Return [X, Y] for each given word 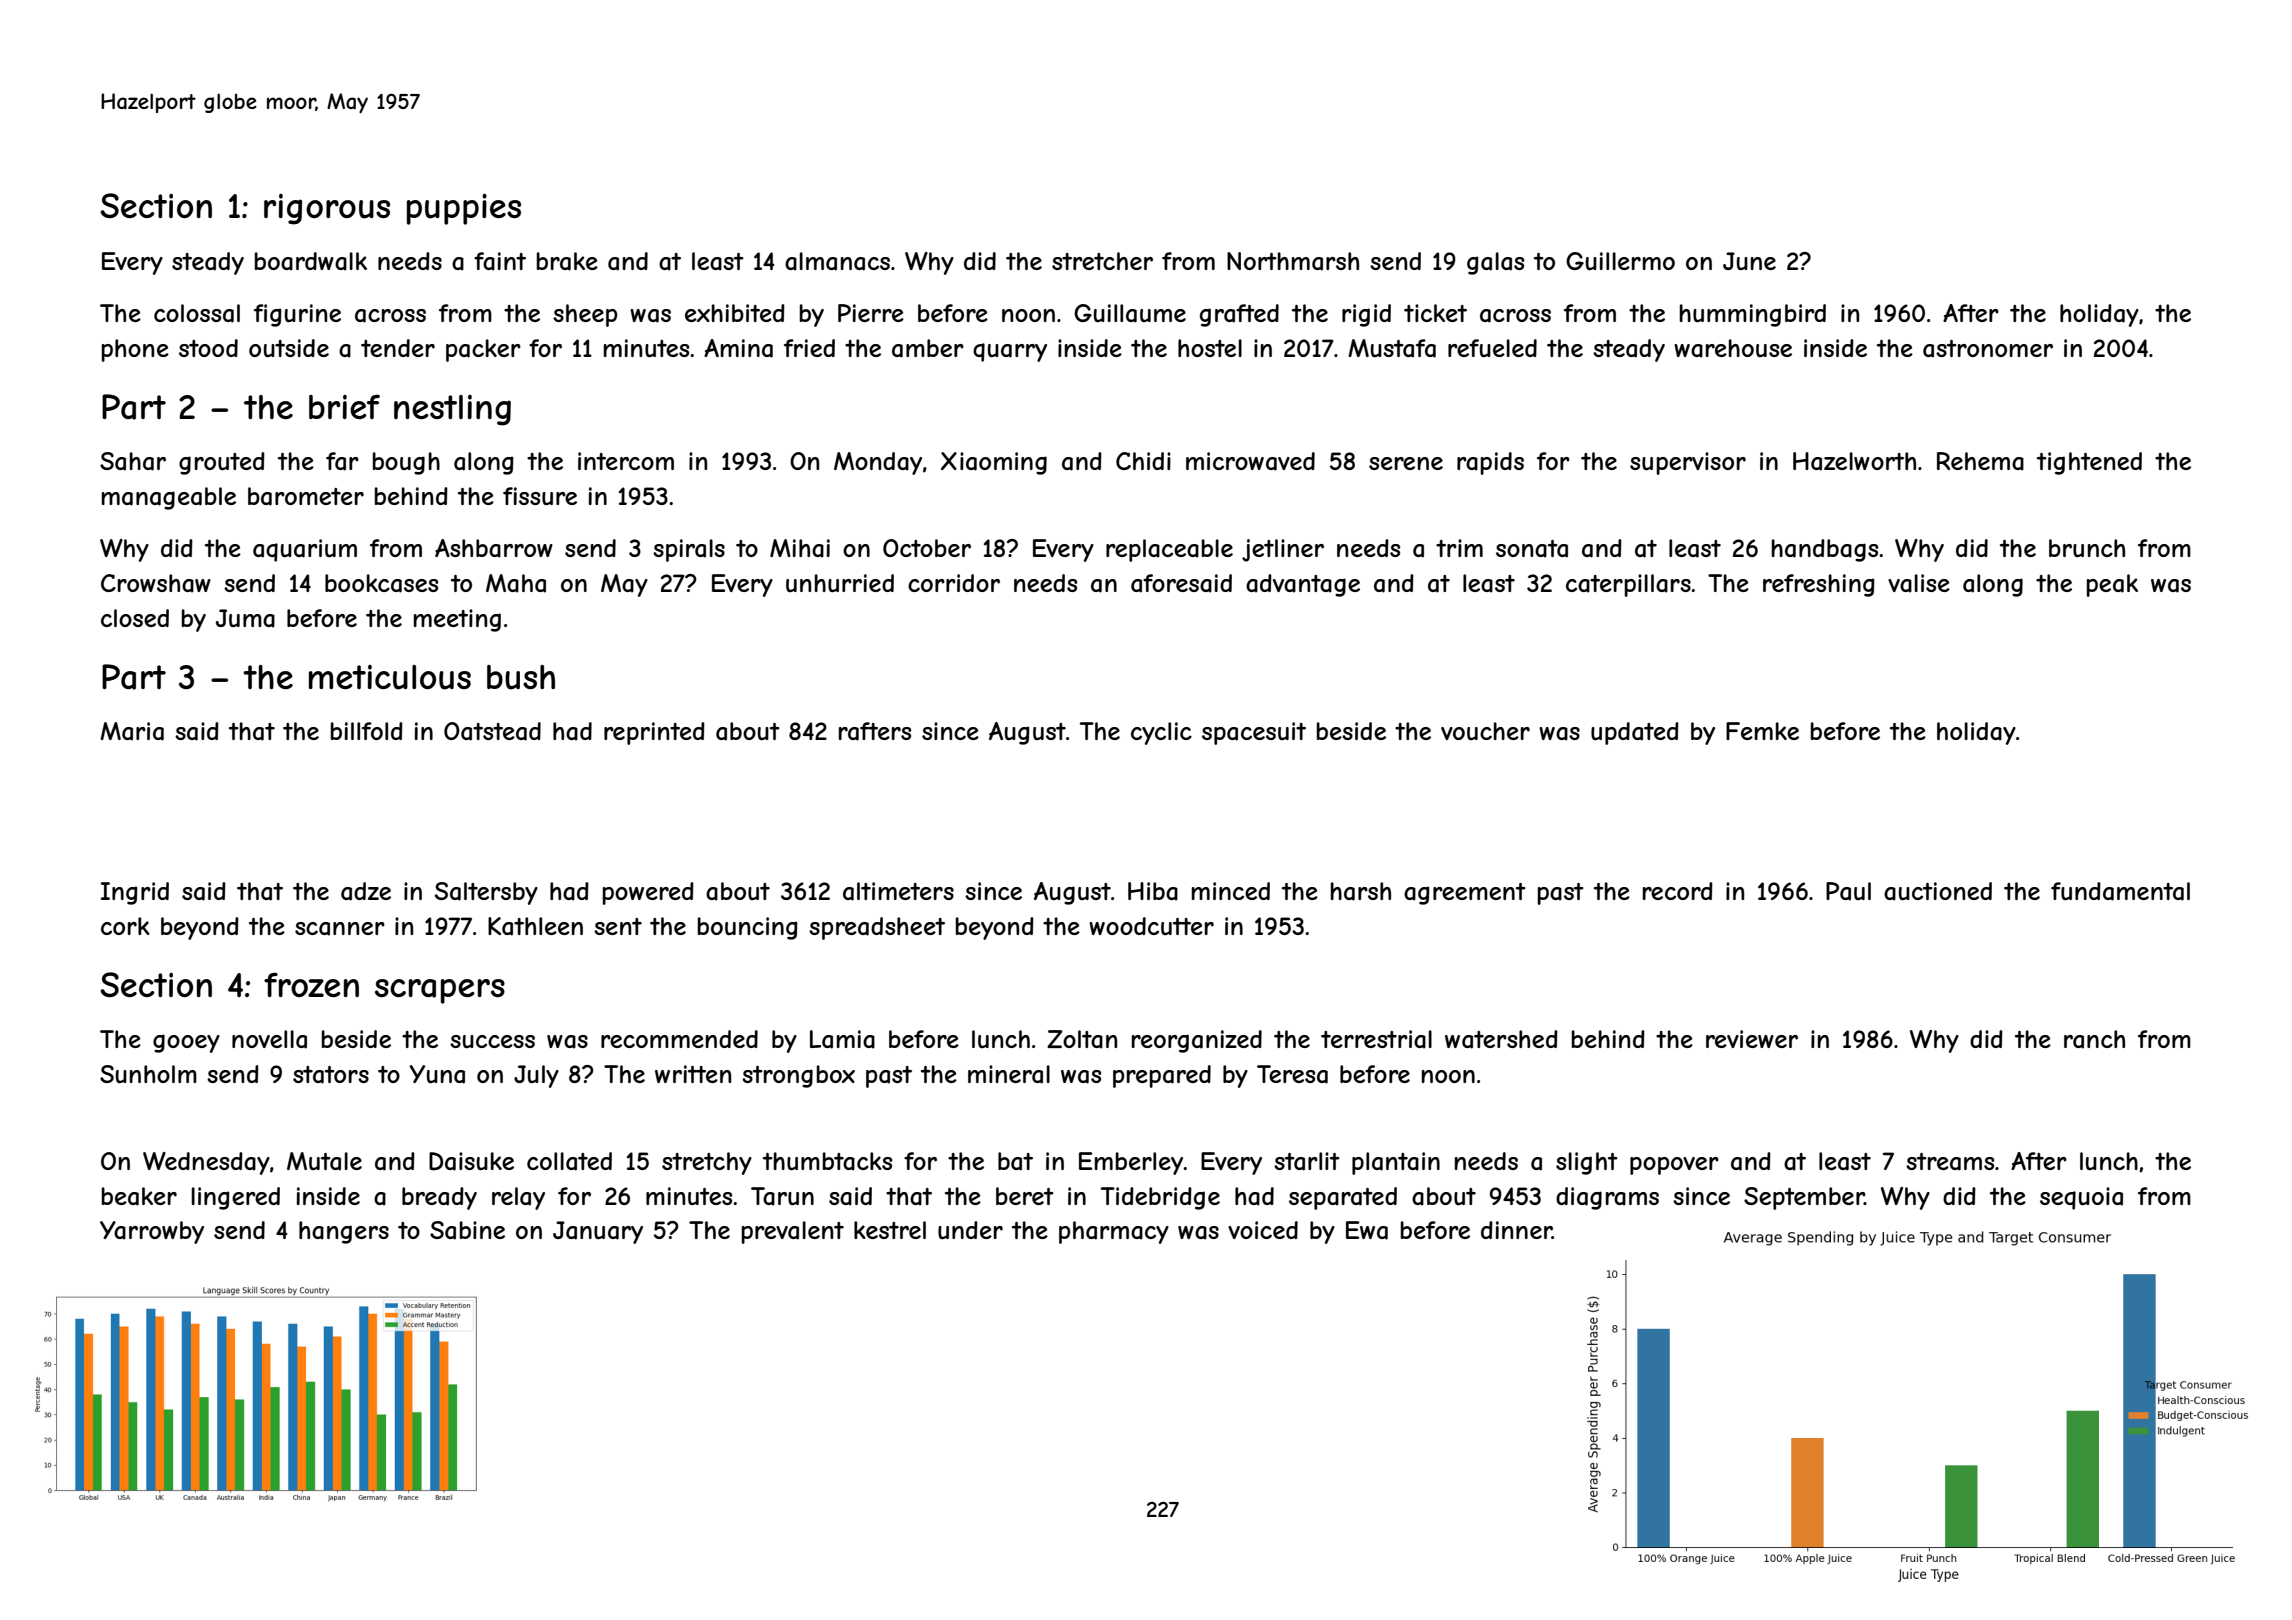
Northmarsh [1293, 261]
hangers [344, 1232]
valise [1919, 583]
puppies [464, 209]
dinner [1516, 1230]
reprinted [654, 733]
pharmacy [1114, 1232]
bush [521, 677]
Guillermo [1620, 261]
